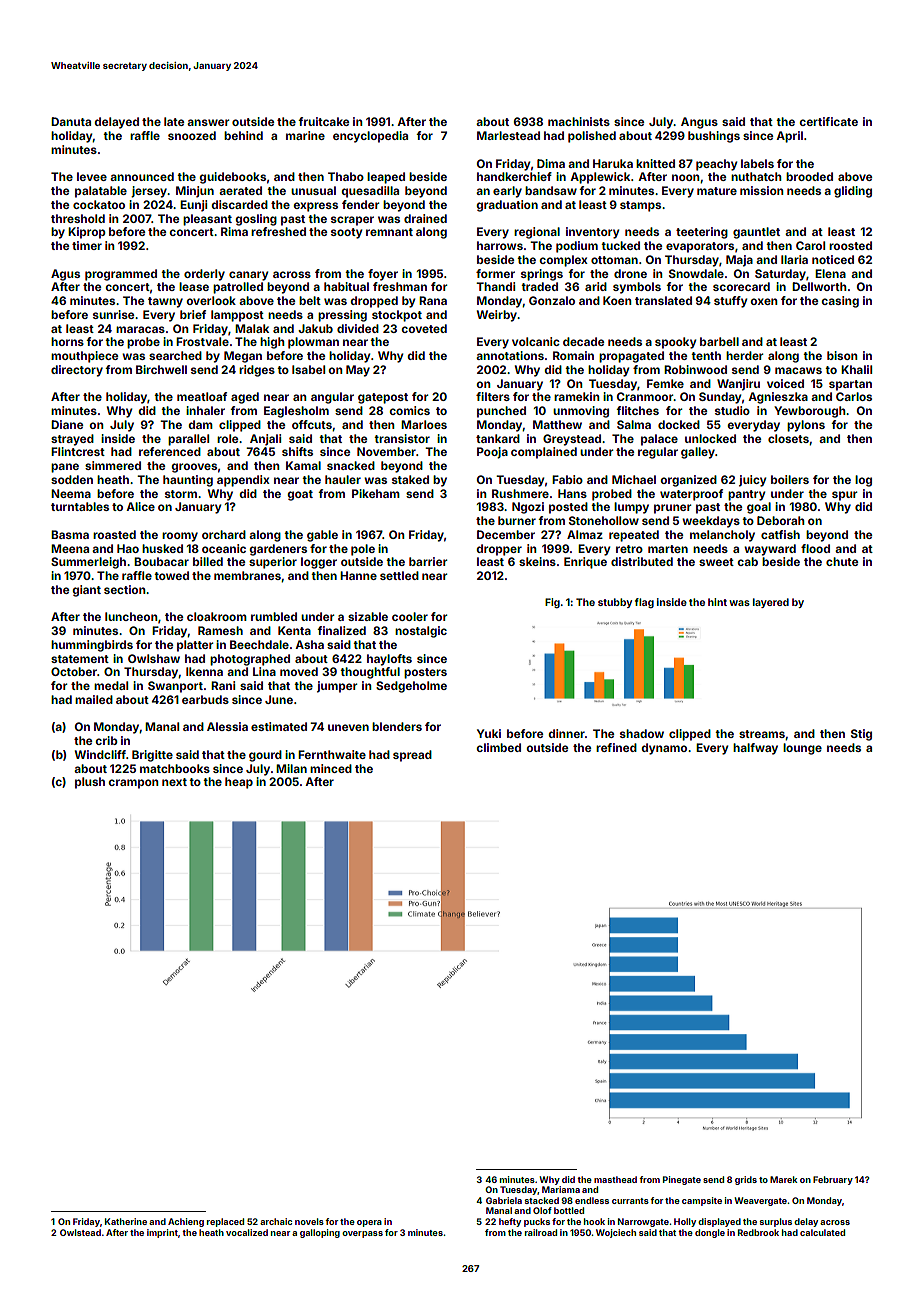 The height and width of the page is (1308, 924). Describe the element at coordinates (541, 1232) in the page. I see `railroad` at that location.
